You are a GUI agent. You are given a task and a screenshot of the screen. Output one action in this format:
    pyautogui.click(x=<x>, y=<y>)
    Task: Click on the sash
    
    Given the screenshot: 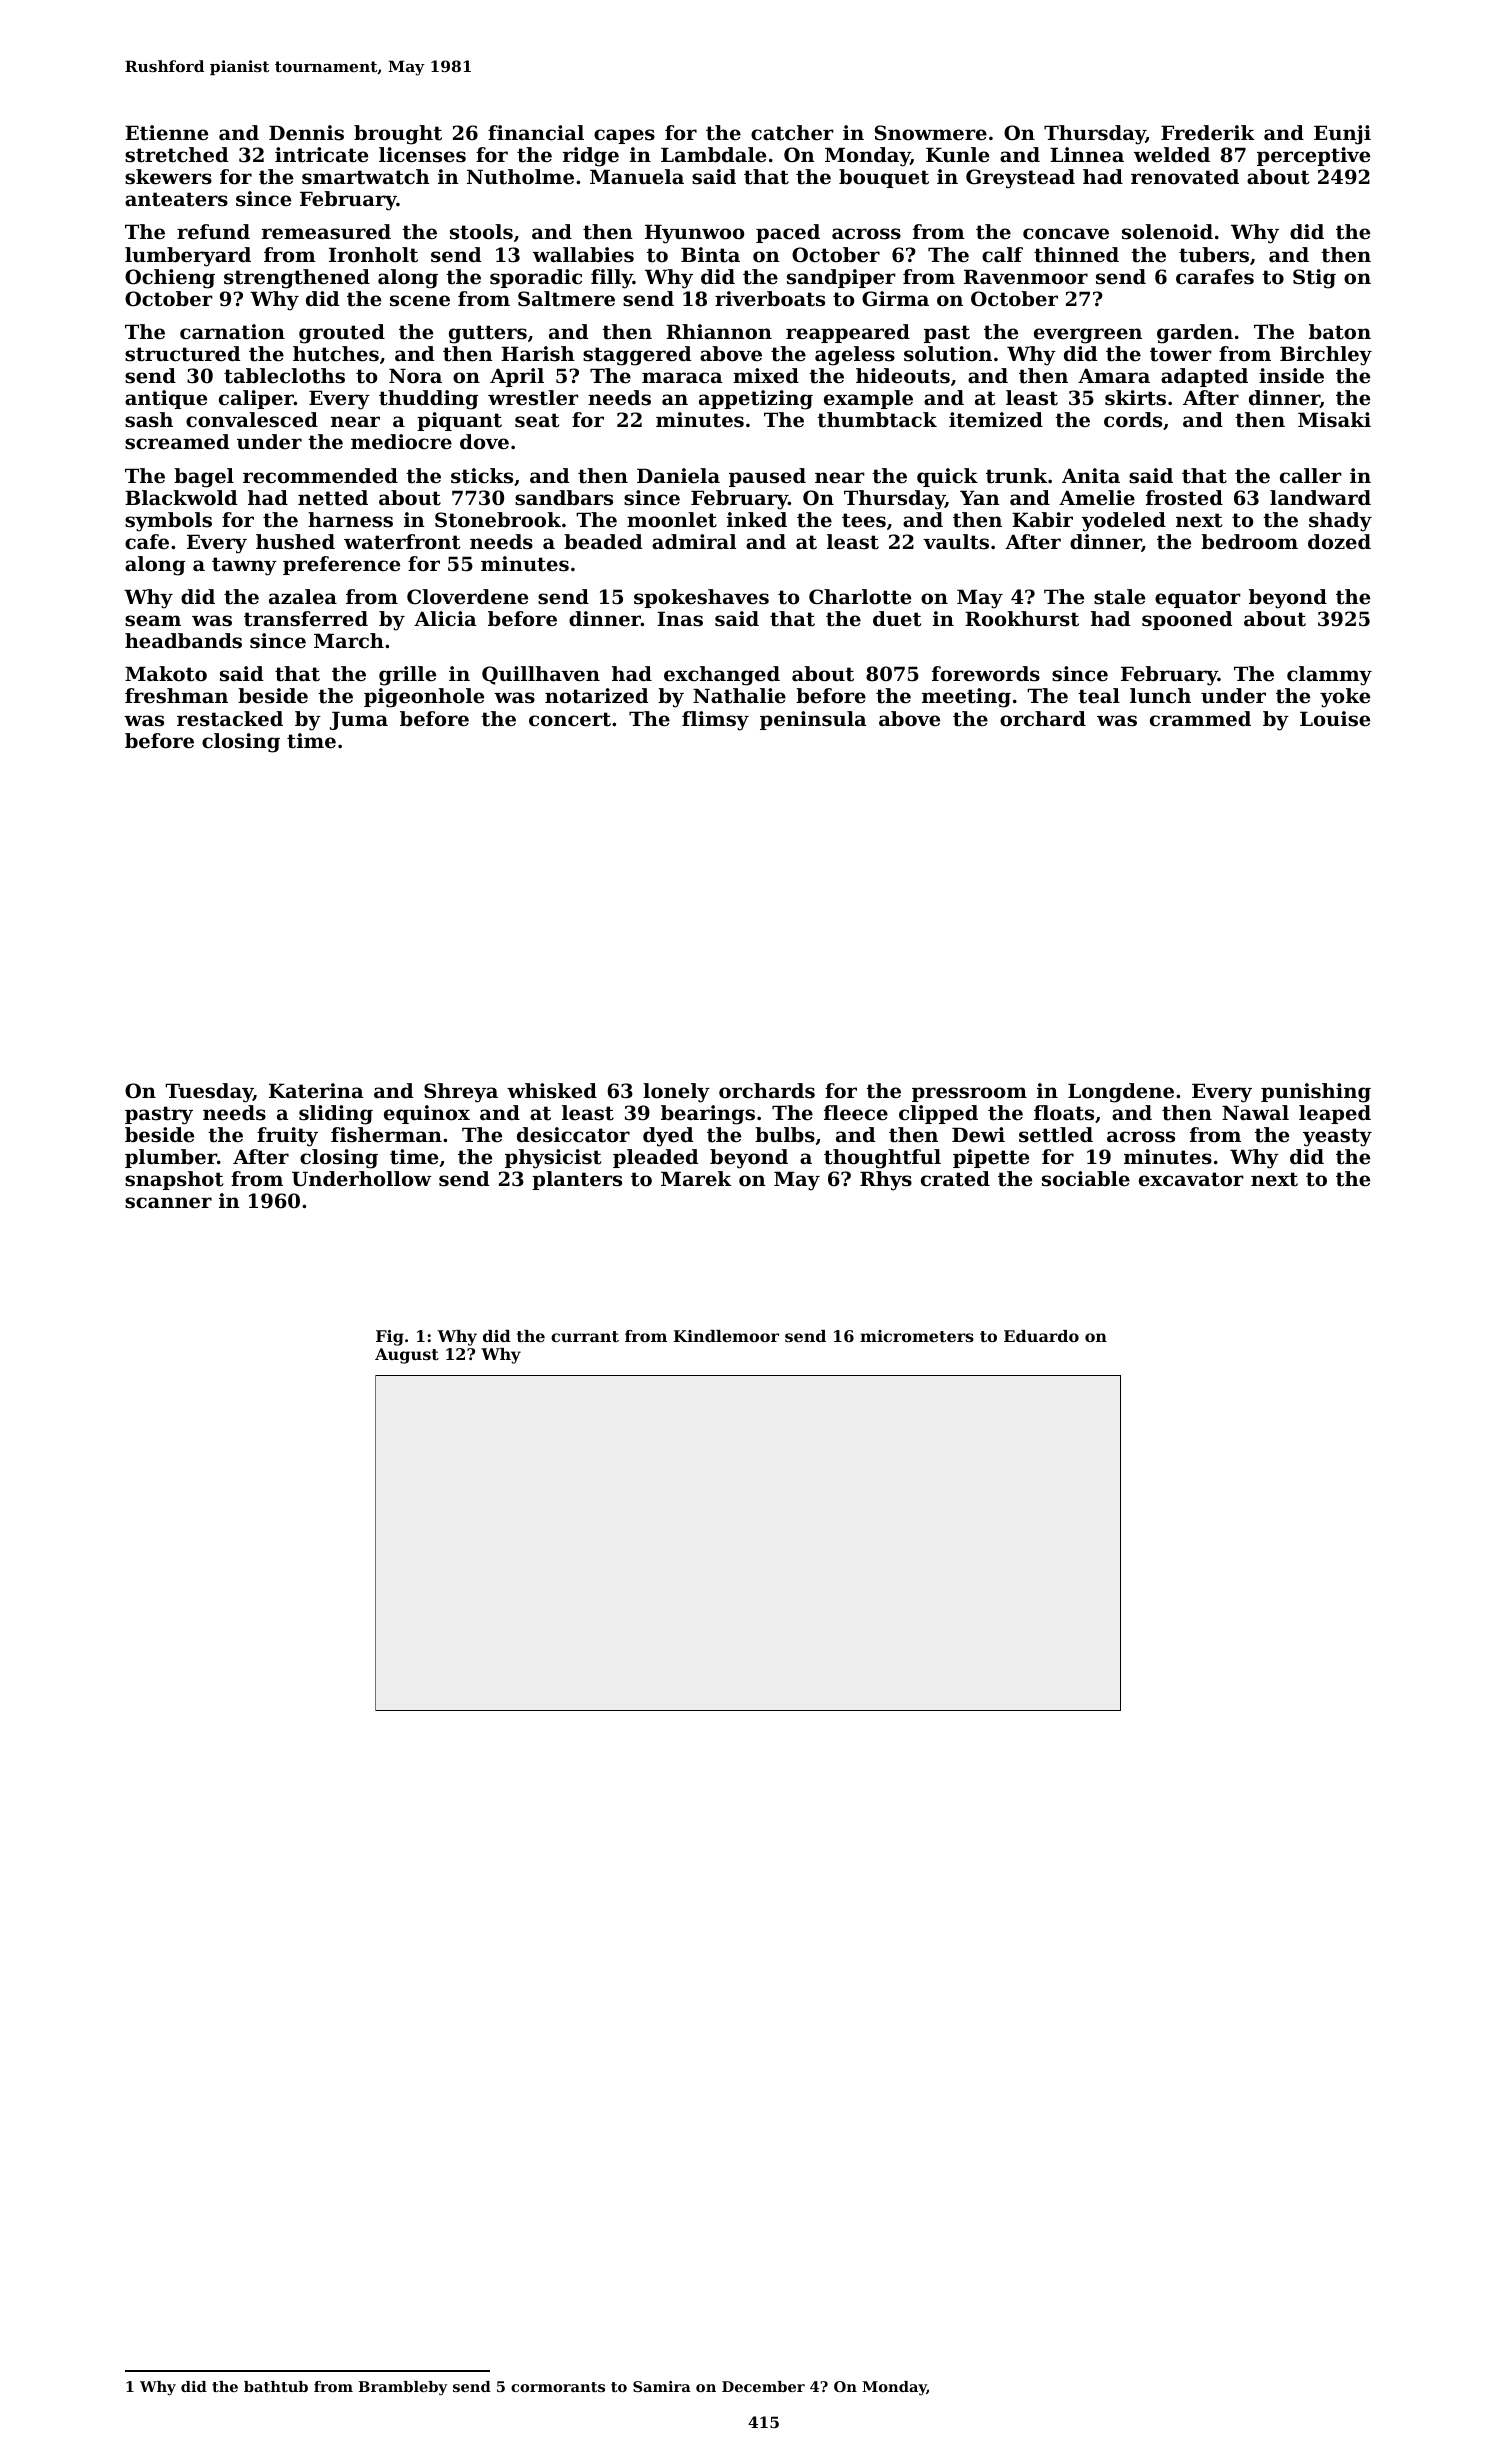 What is the action you would take?
    pyautogui.click(x=149, y=420)
